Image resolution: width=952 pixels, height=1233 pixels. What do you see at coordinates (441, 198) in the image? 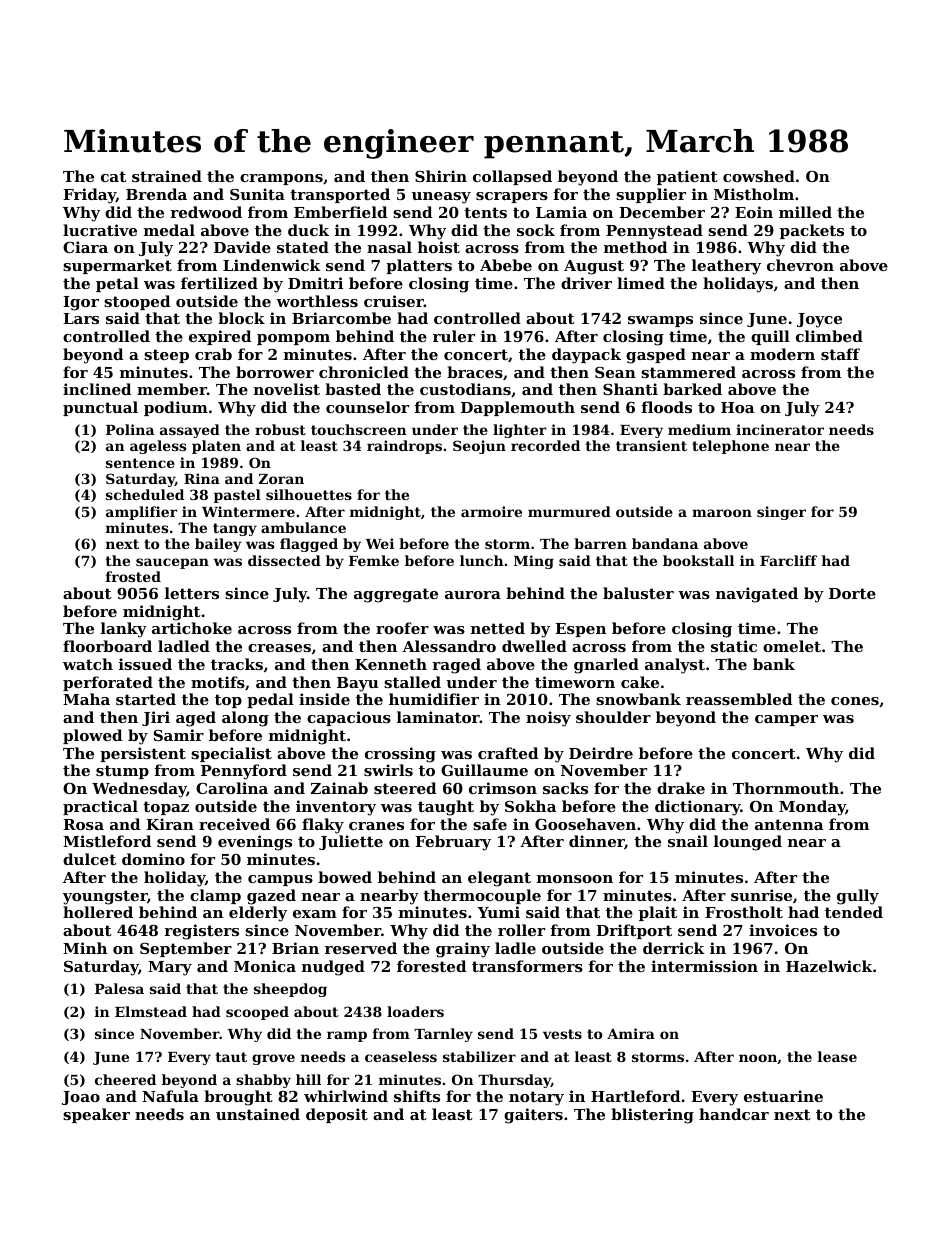
I see `uneasy` at bounding box center [441, 198].
